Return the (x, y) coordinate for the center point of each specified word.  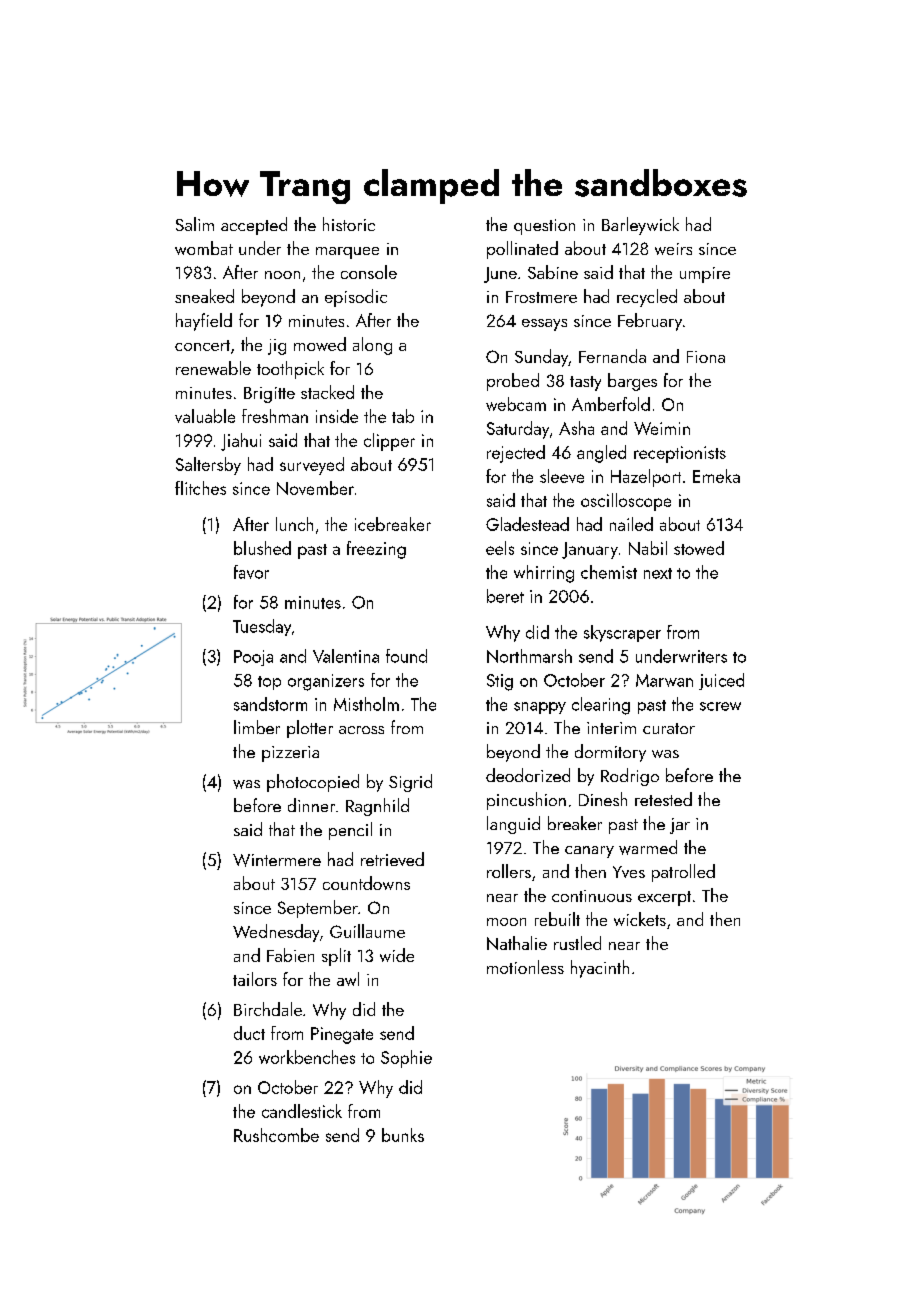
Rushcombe (276, 1135)
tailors (255, 979)
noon (282, 275)
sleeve (562, 476)
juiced (721, 681)
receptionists (680, 454)
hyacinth (600, 969)
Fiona (706, 357)
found (406, 656)
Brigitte (269, 395)
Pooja (253, 658)
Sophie (406, 1059)
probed (513, 382)
